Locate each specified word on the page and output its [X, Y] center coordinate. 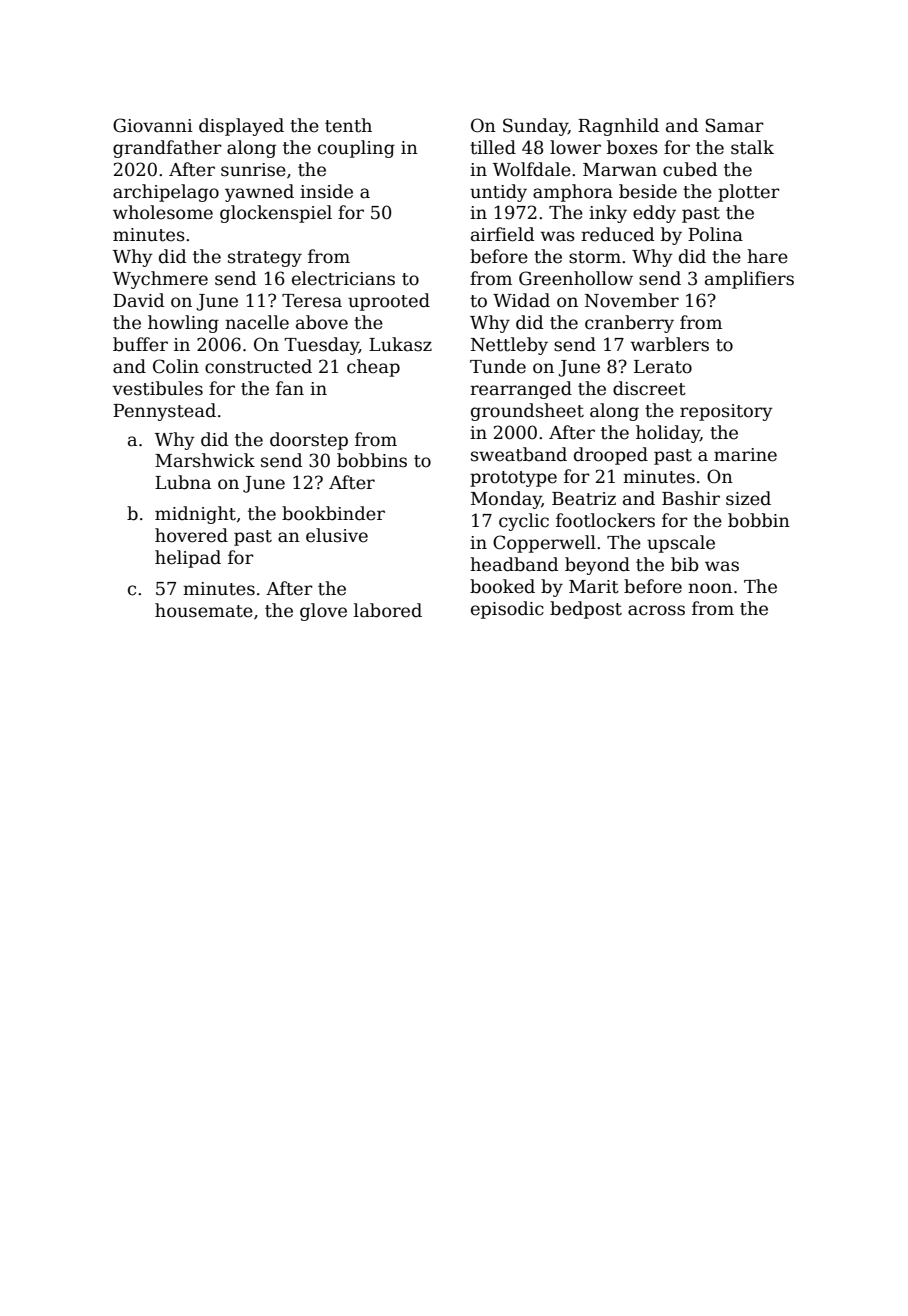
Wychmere [160, 280]
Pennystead [164, 412]
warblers [669, 344]
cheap [373, 368]
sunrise [253, 170]
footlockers [605, 520]
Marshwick [205, 460]
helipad [188, 559]
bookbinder [333, 513]
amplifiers [749, 280]
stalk [752, 147]
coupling [356, 149]
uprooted [389, 302]
